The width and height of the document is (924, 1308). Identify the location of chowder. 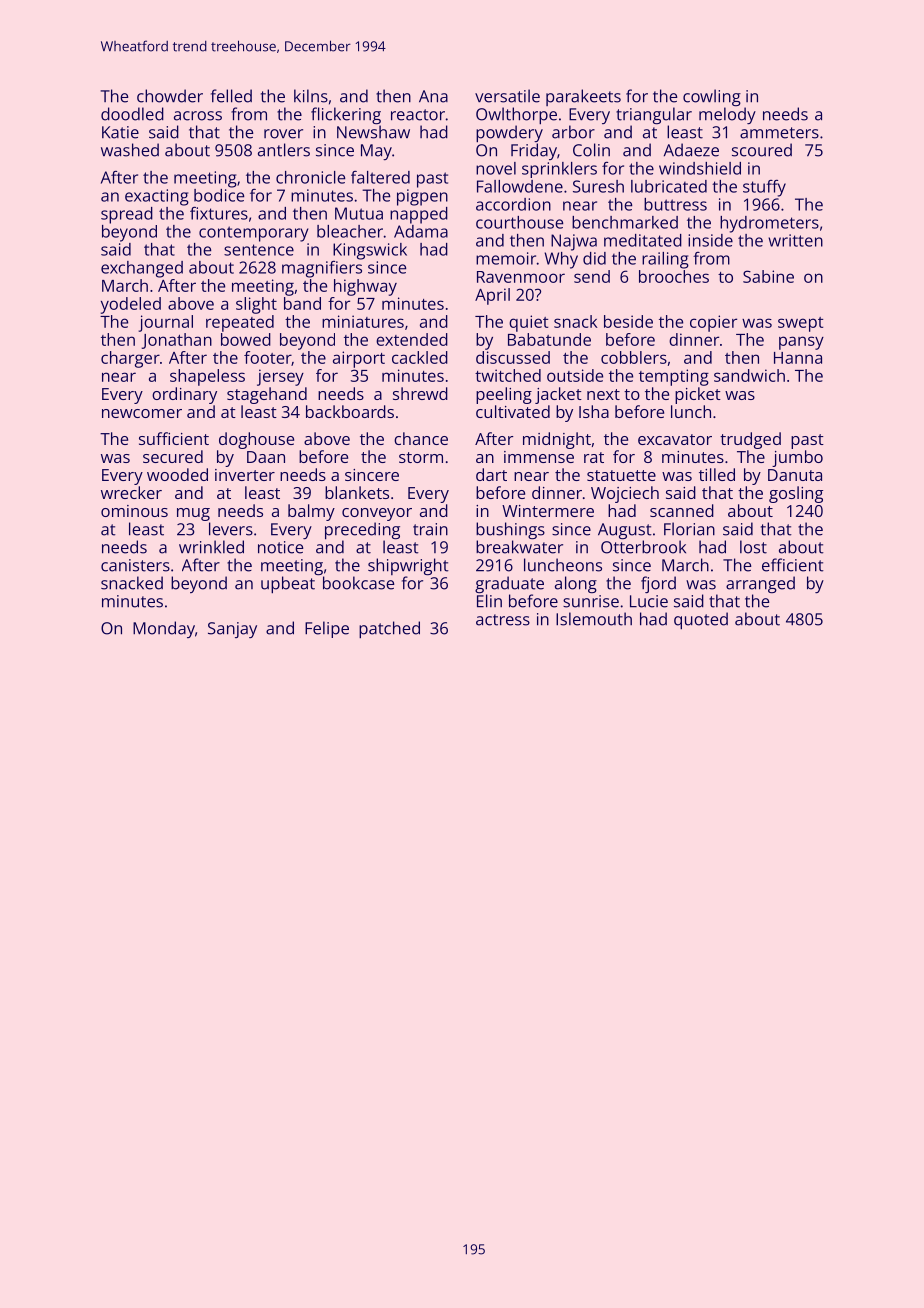
(170, 96).
